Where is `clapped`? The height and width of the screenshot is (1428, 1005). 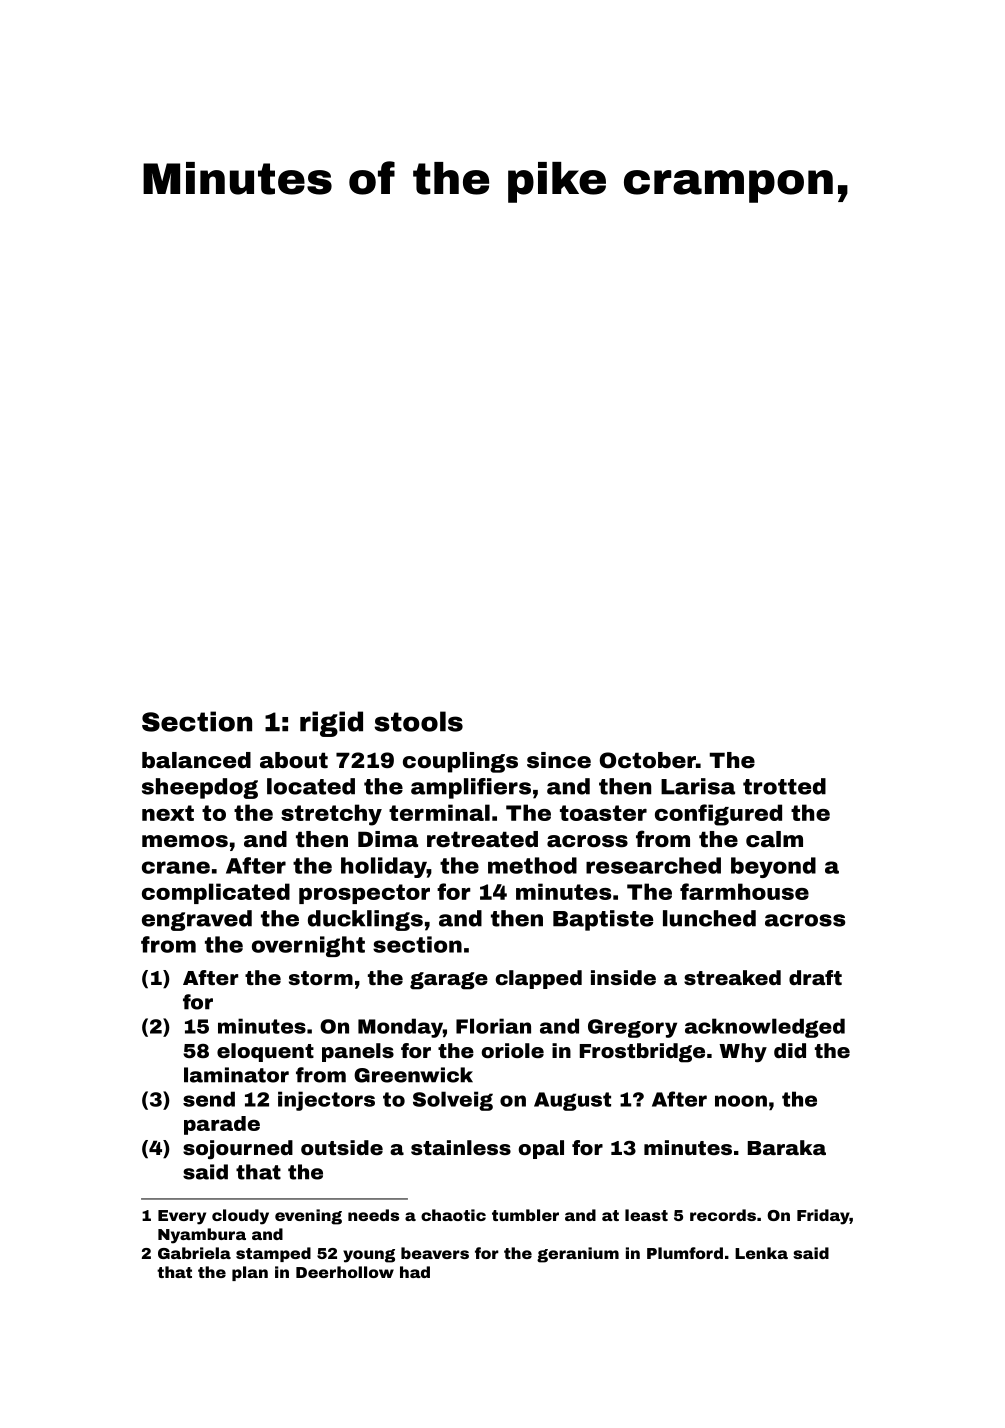
clapped is located at coordinates (539, 979).
